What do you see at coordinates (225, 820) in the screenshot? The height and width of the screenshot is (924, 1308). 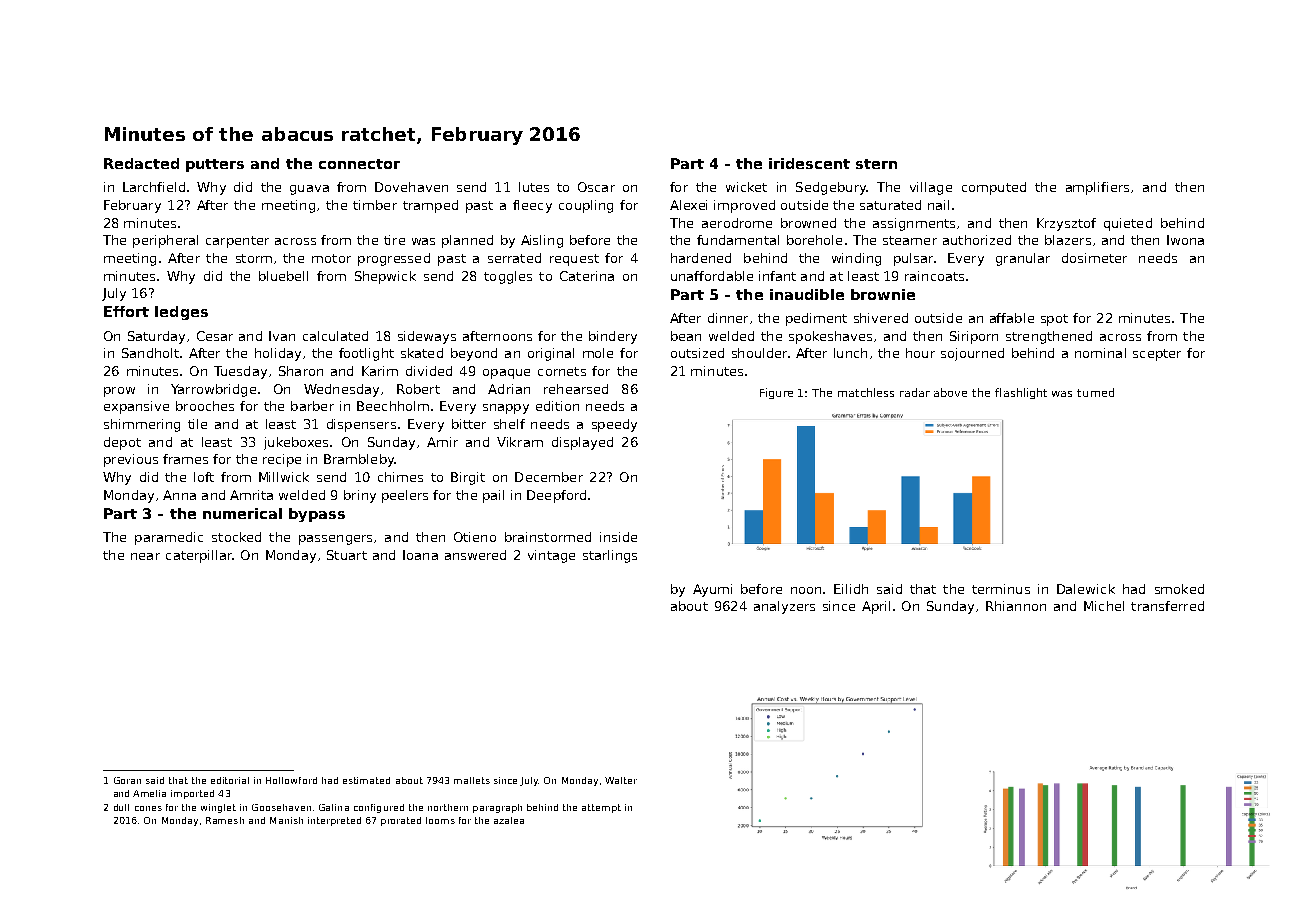 I see `Ramesh` at bounding box center [225, 820].
